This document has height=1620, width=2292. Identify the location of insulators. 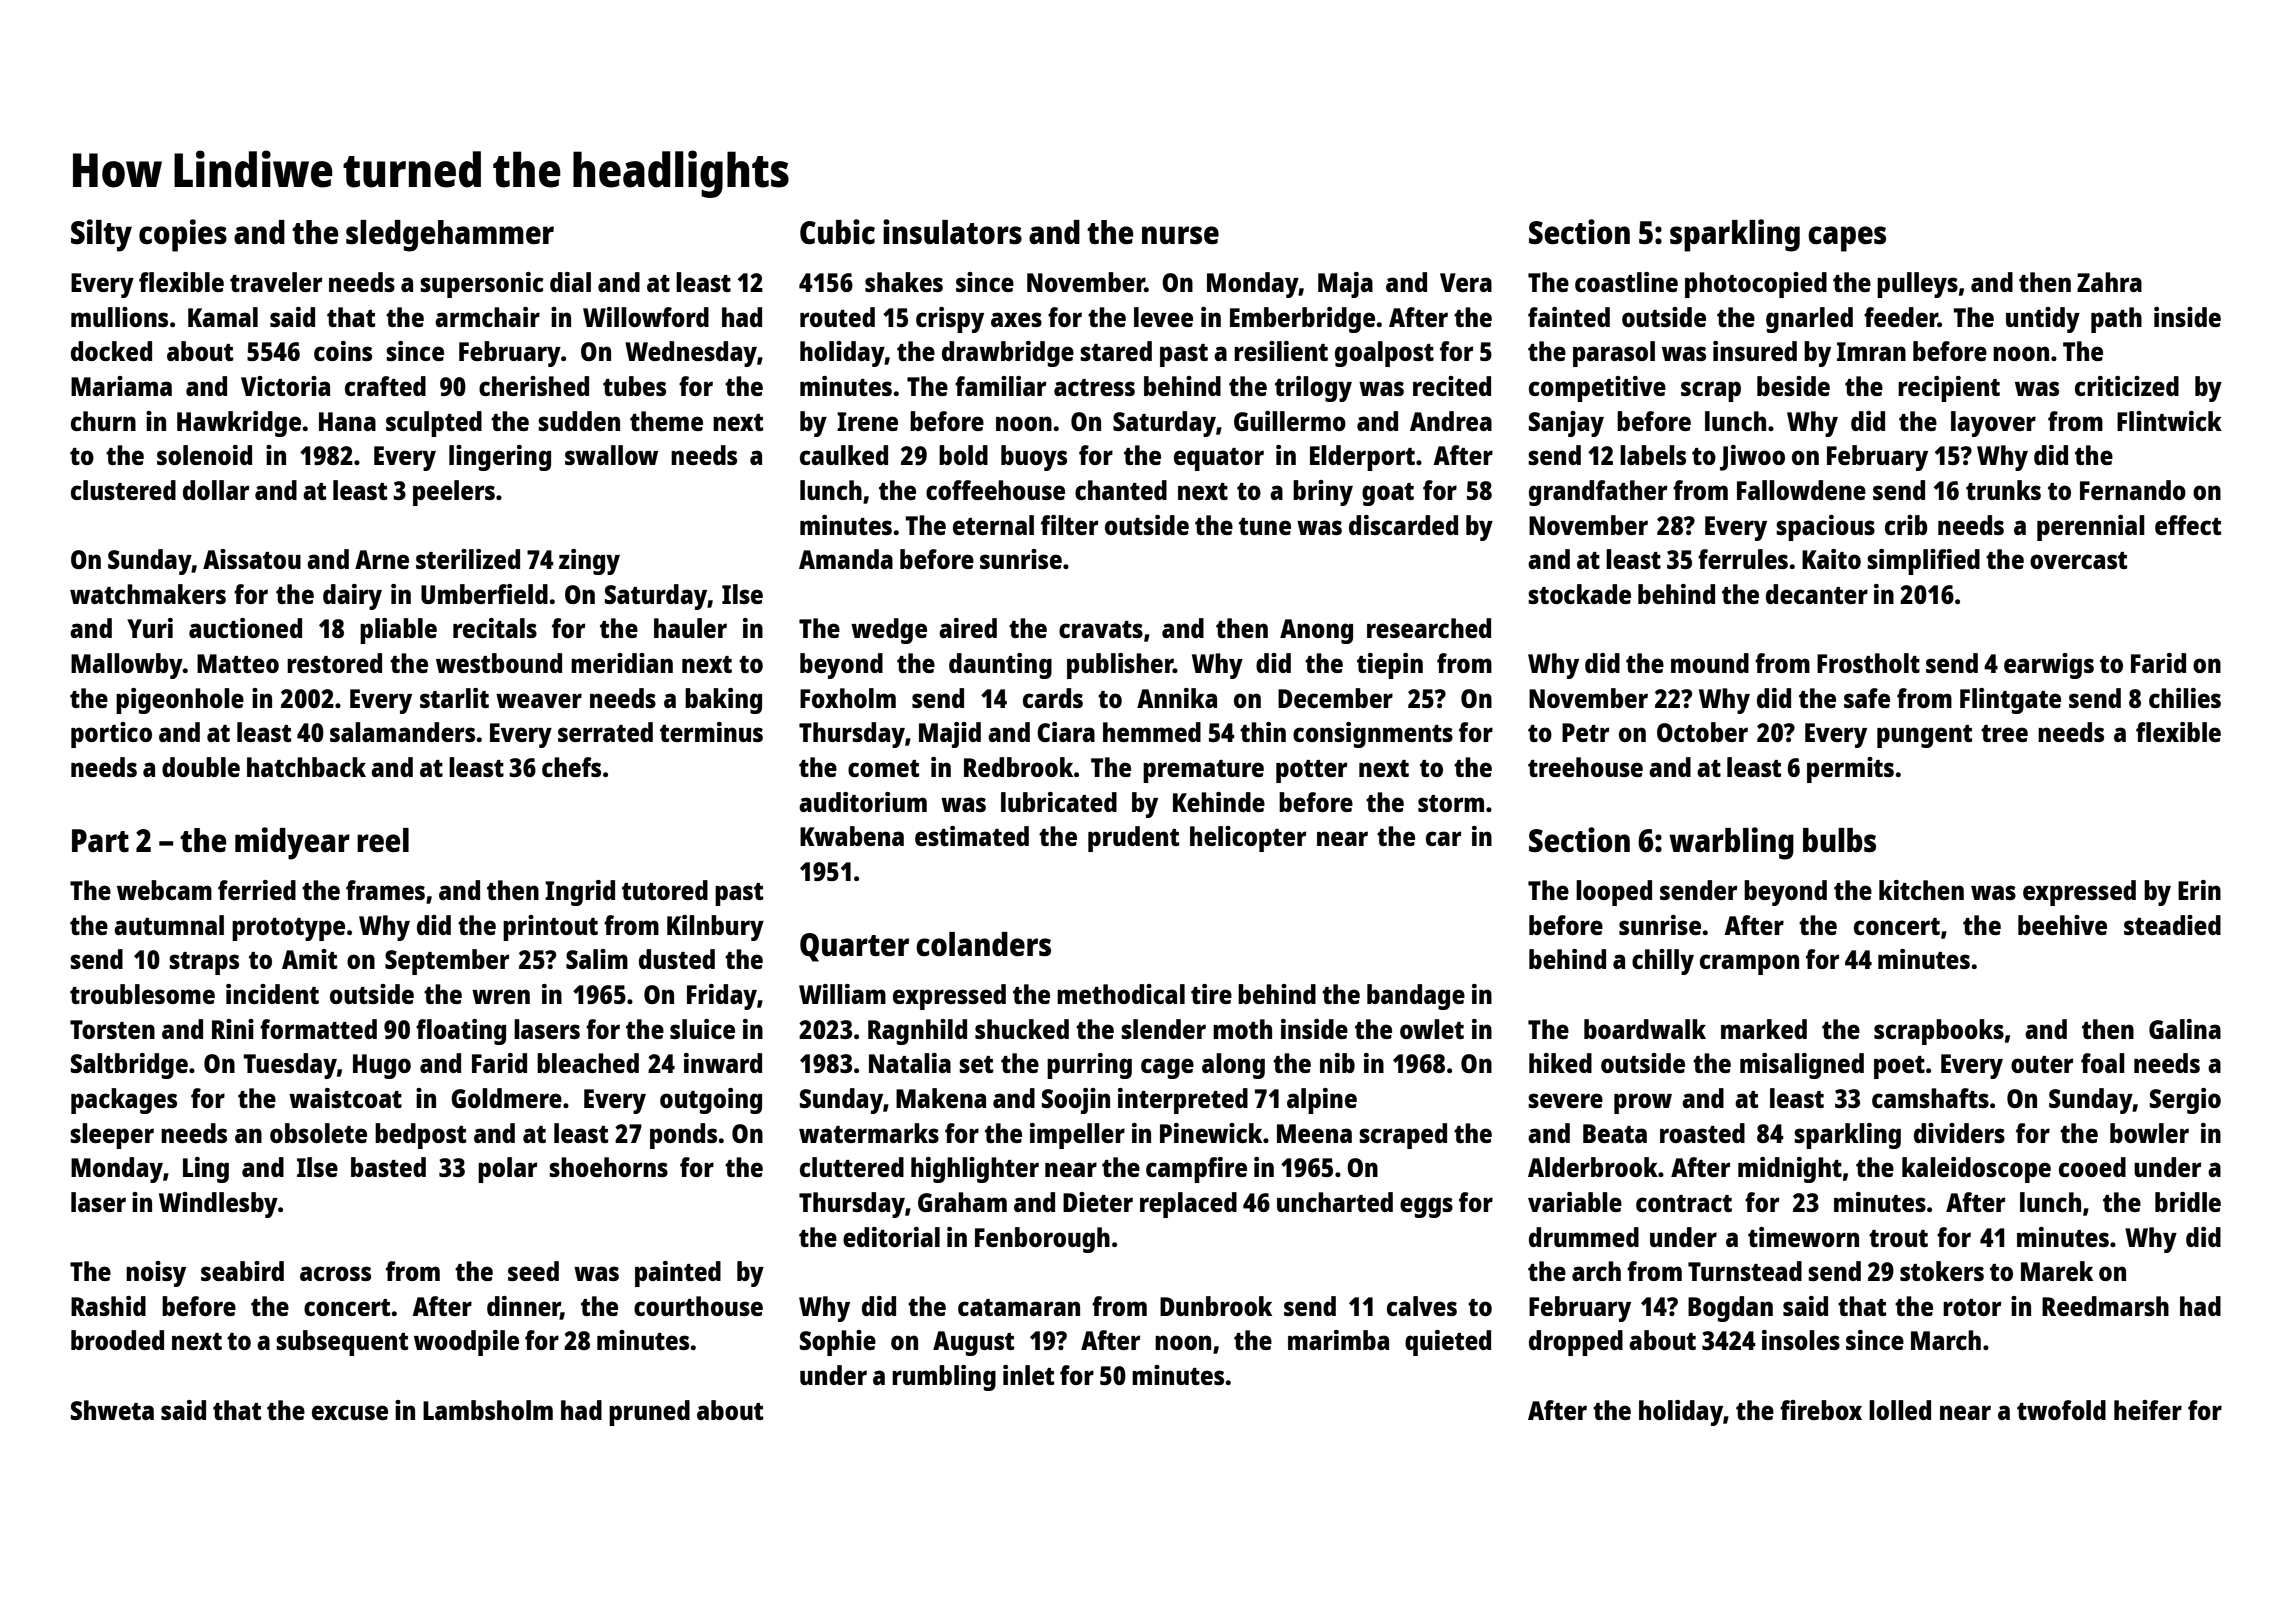
(952, 232).
